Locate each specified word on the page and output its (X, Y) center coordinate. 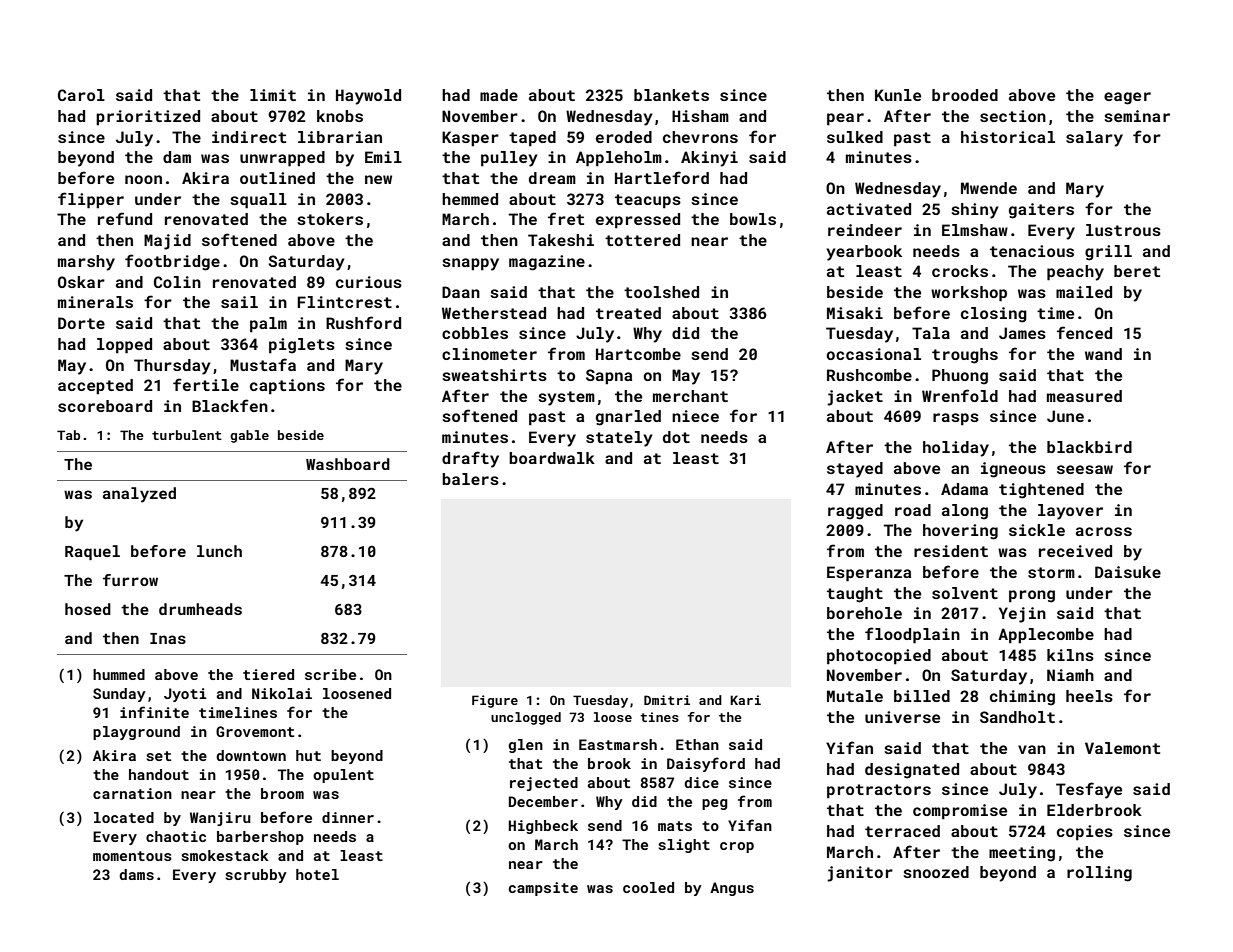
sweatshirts (494, 375)
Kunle (898, 95)
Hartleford (662, 177)
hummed (119, 674)
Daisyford (706, 764)
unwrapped (282, 159)
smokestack (225, 855)
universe (902, 717)
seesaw (1085, 469)
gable (249, 436)
